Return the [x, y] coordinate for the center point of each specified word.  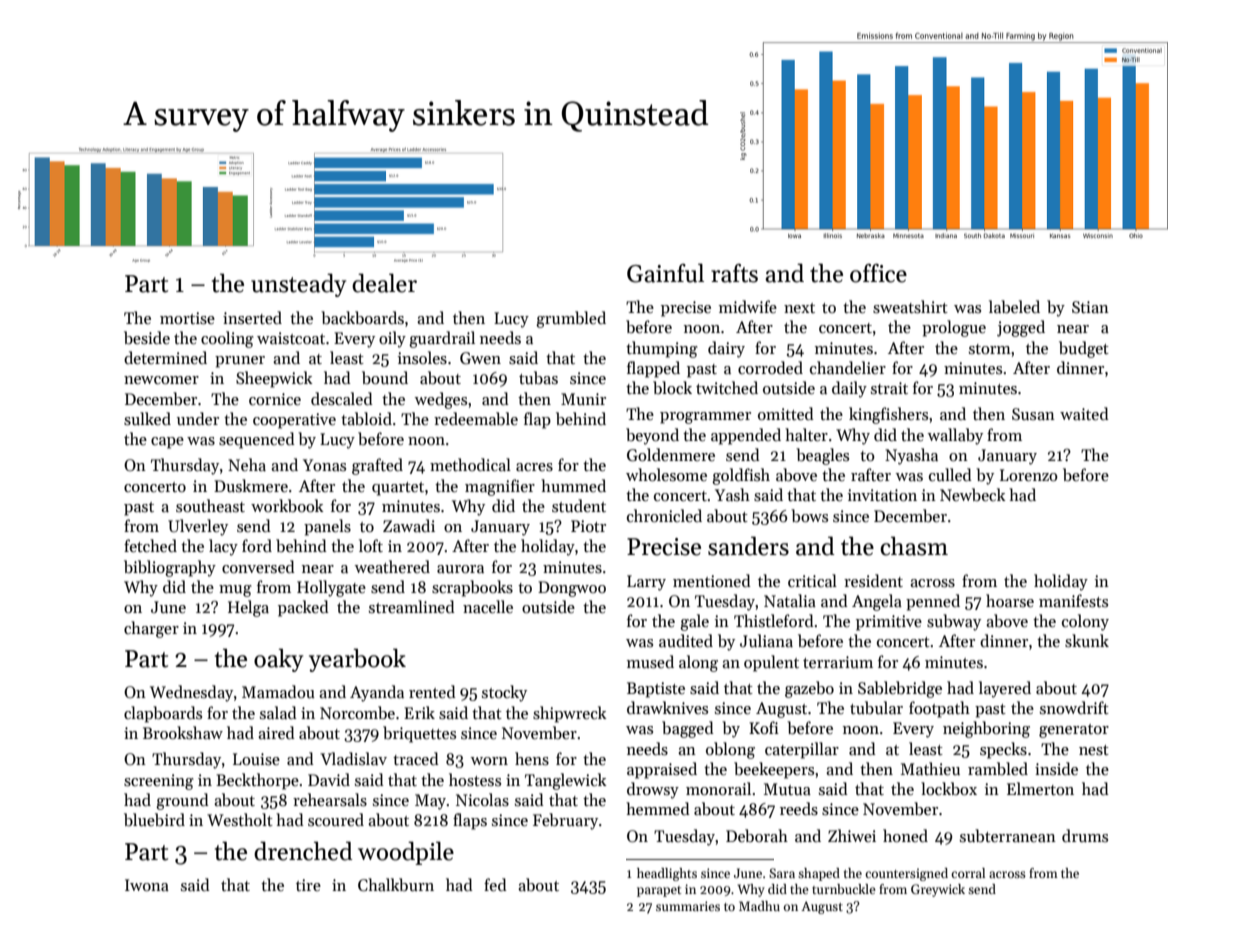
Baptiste [656, 690]
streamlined [412, 606]
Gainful [665, 273]
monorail [718, 788]
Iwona [147, 885]
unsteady [298, 285]
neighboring [986, 729]
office [878, 273]
